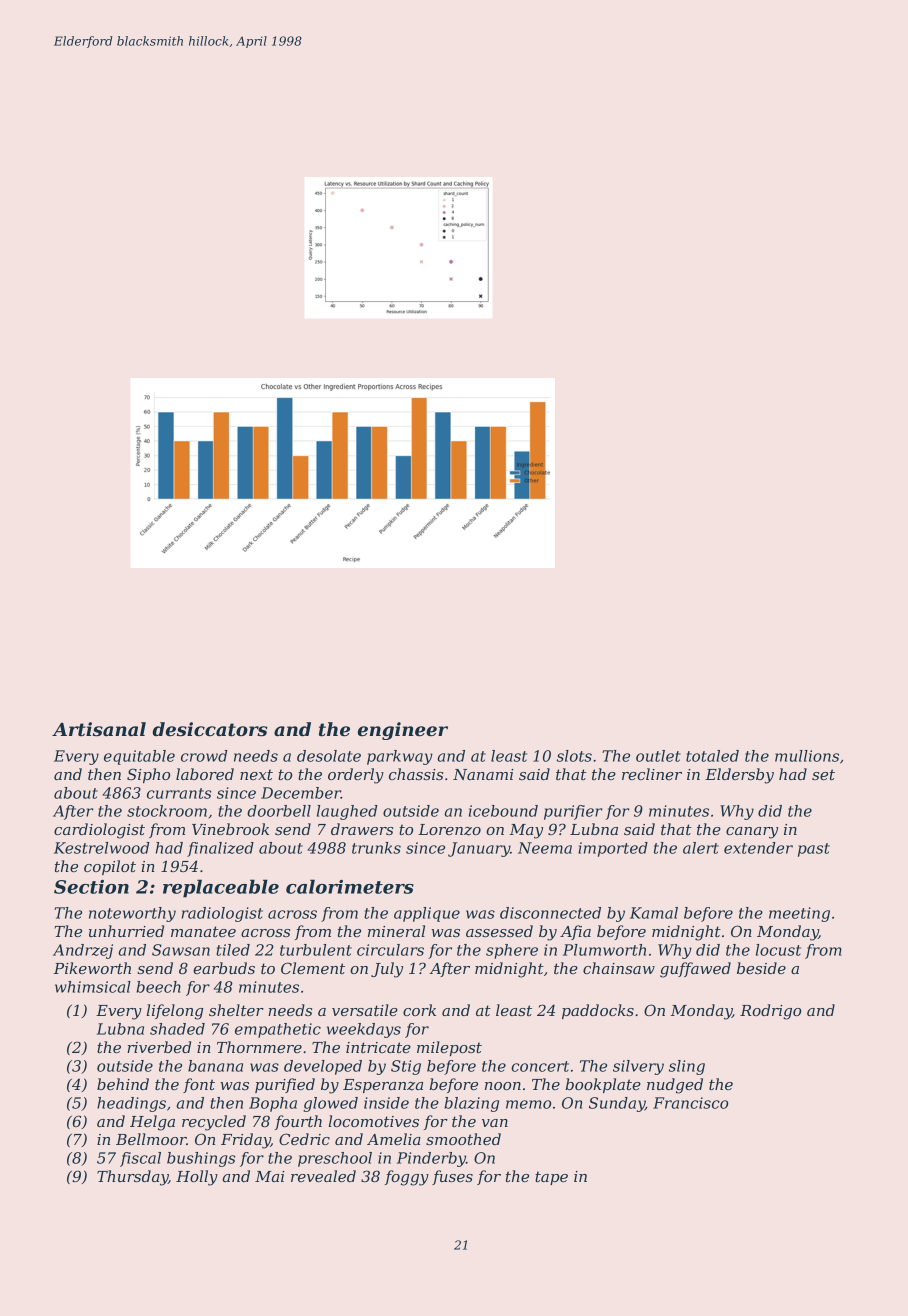 This document has width=908, height=1316. What do you see at coordinates (279, 811) in the document?
I see `doorbell` at bounding box center [279, 811].
